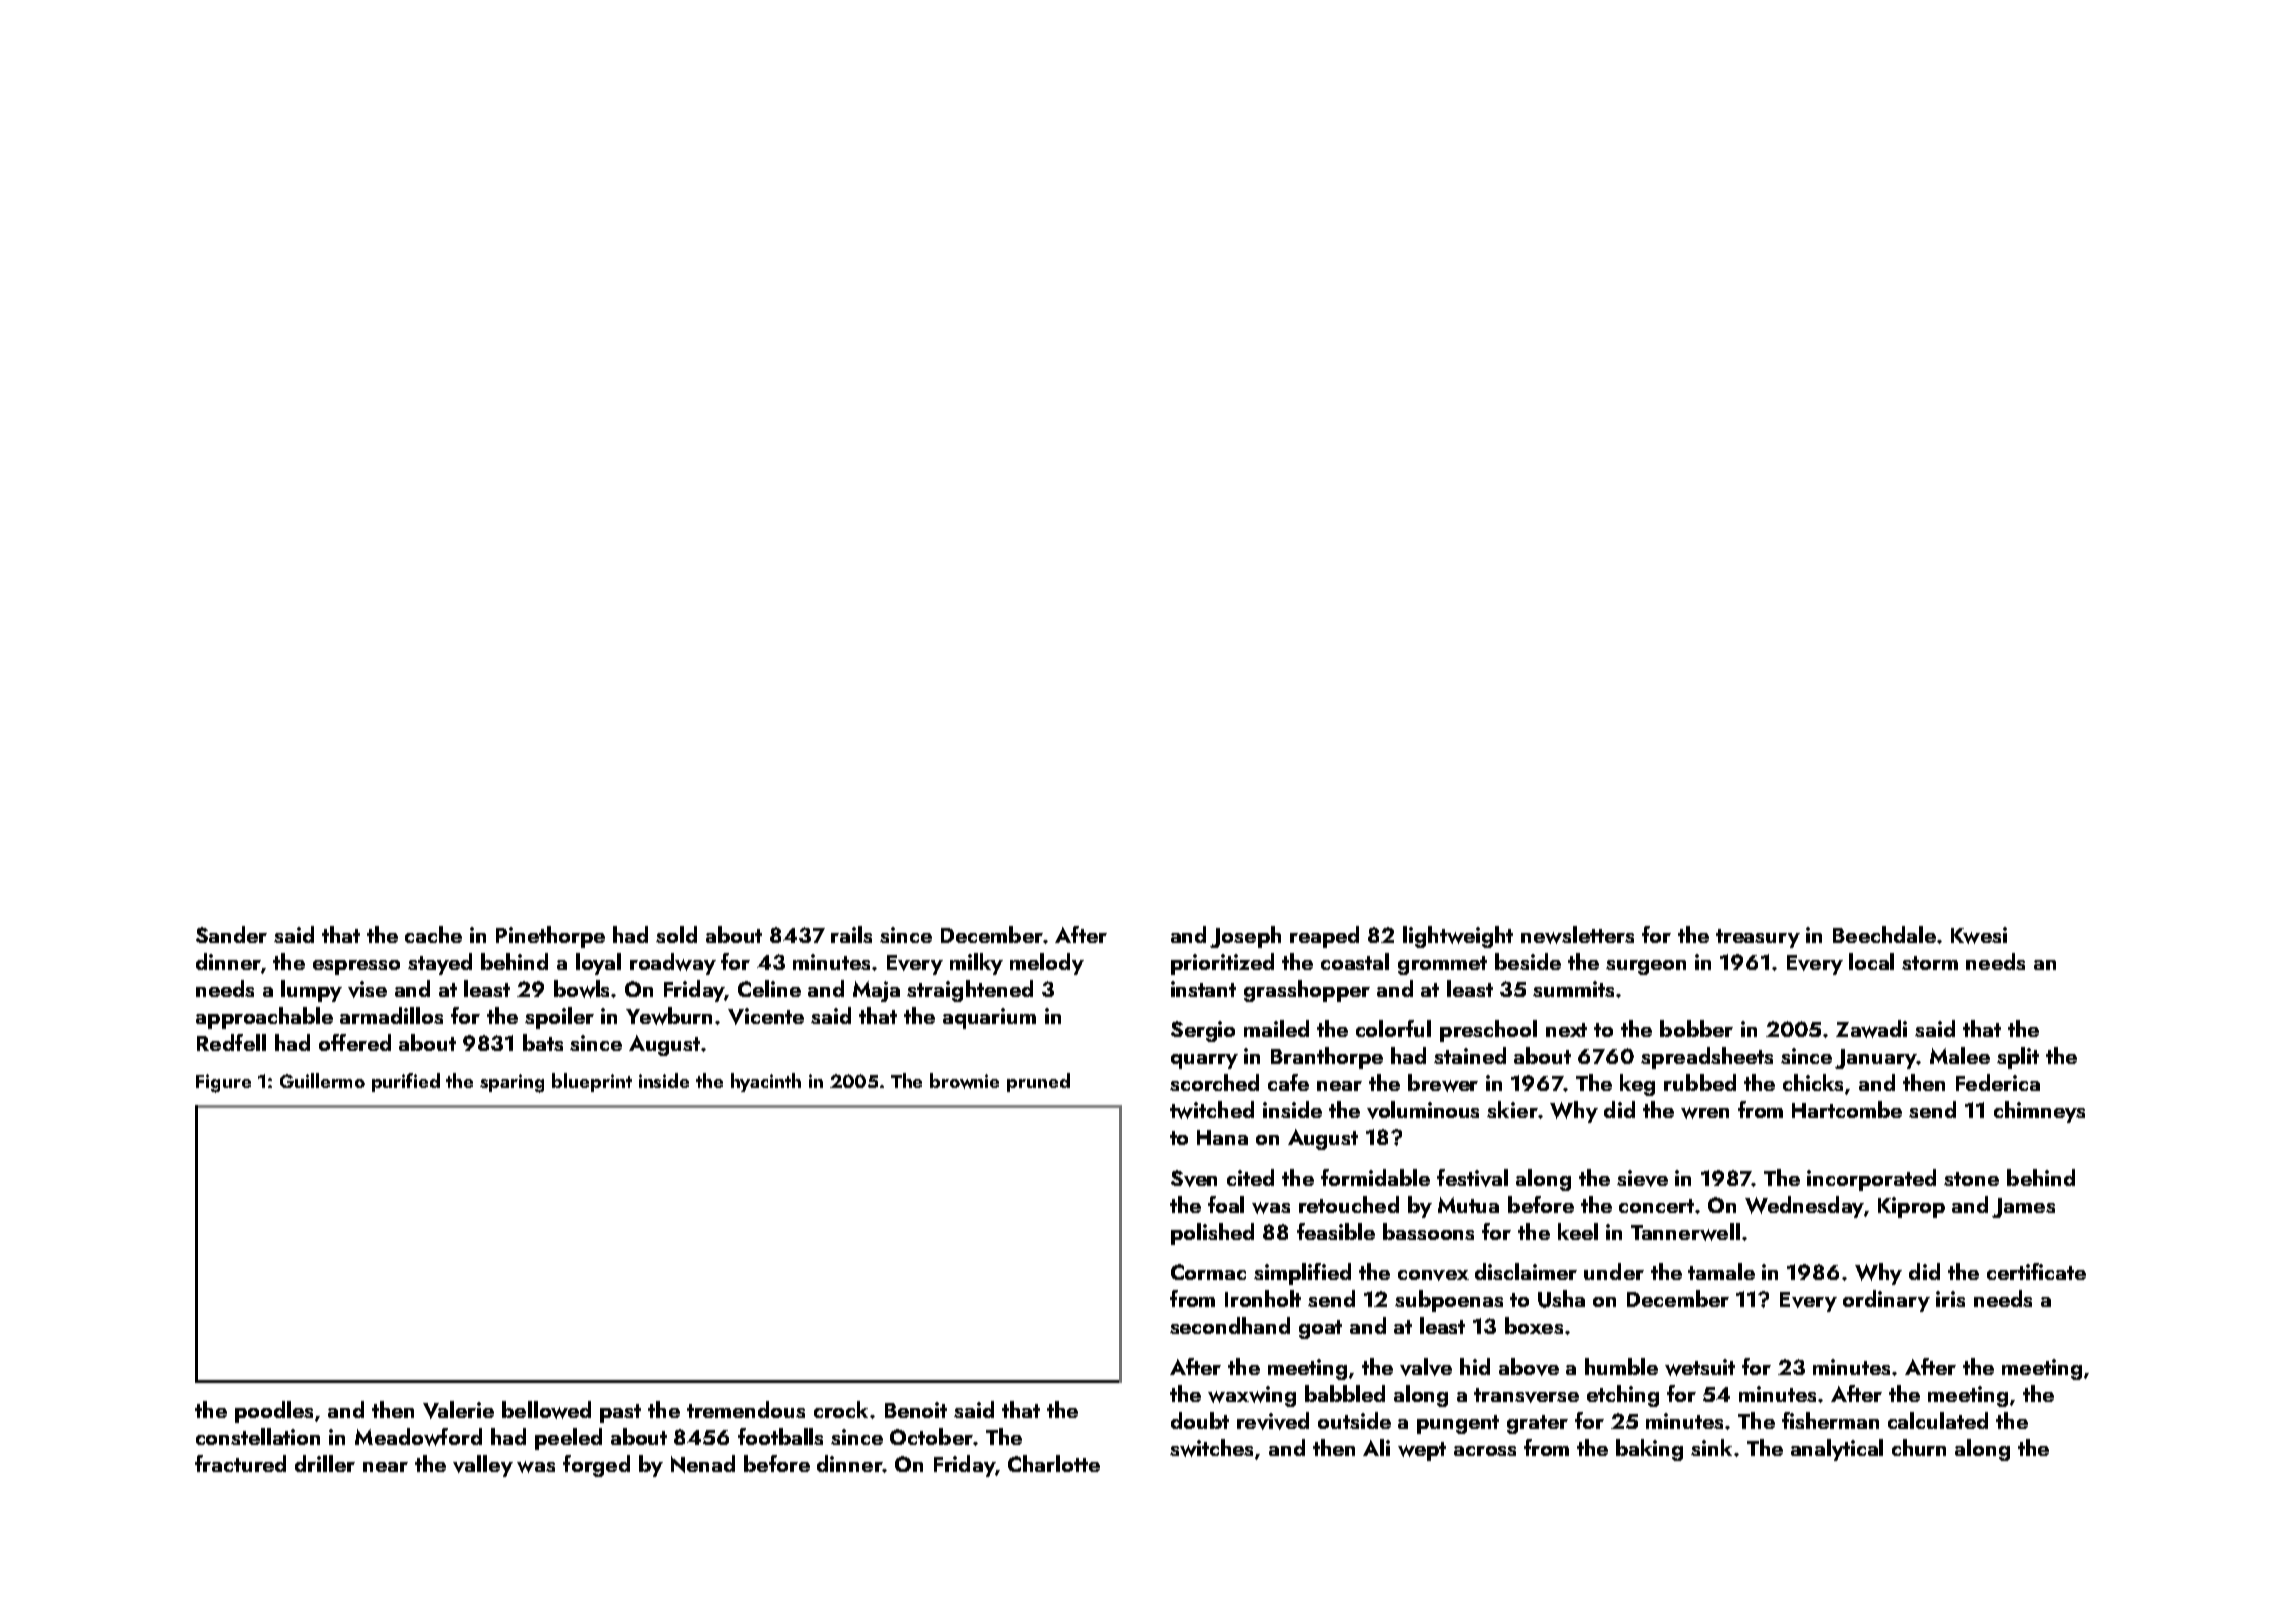  Describe the element at coordinates (1646, 967) in the image. I see `surgeon` at that location.
